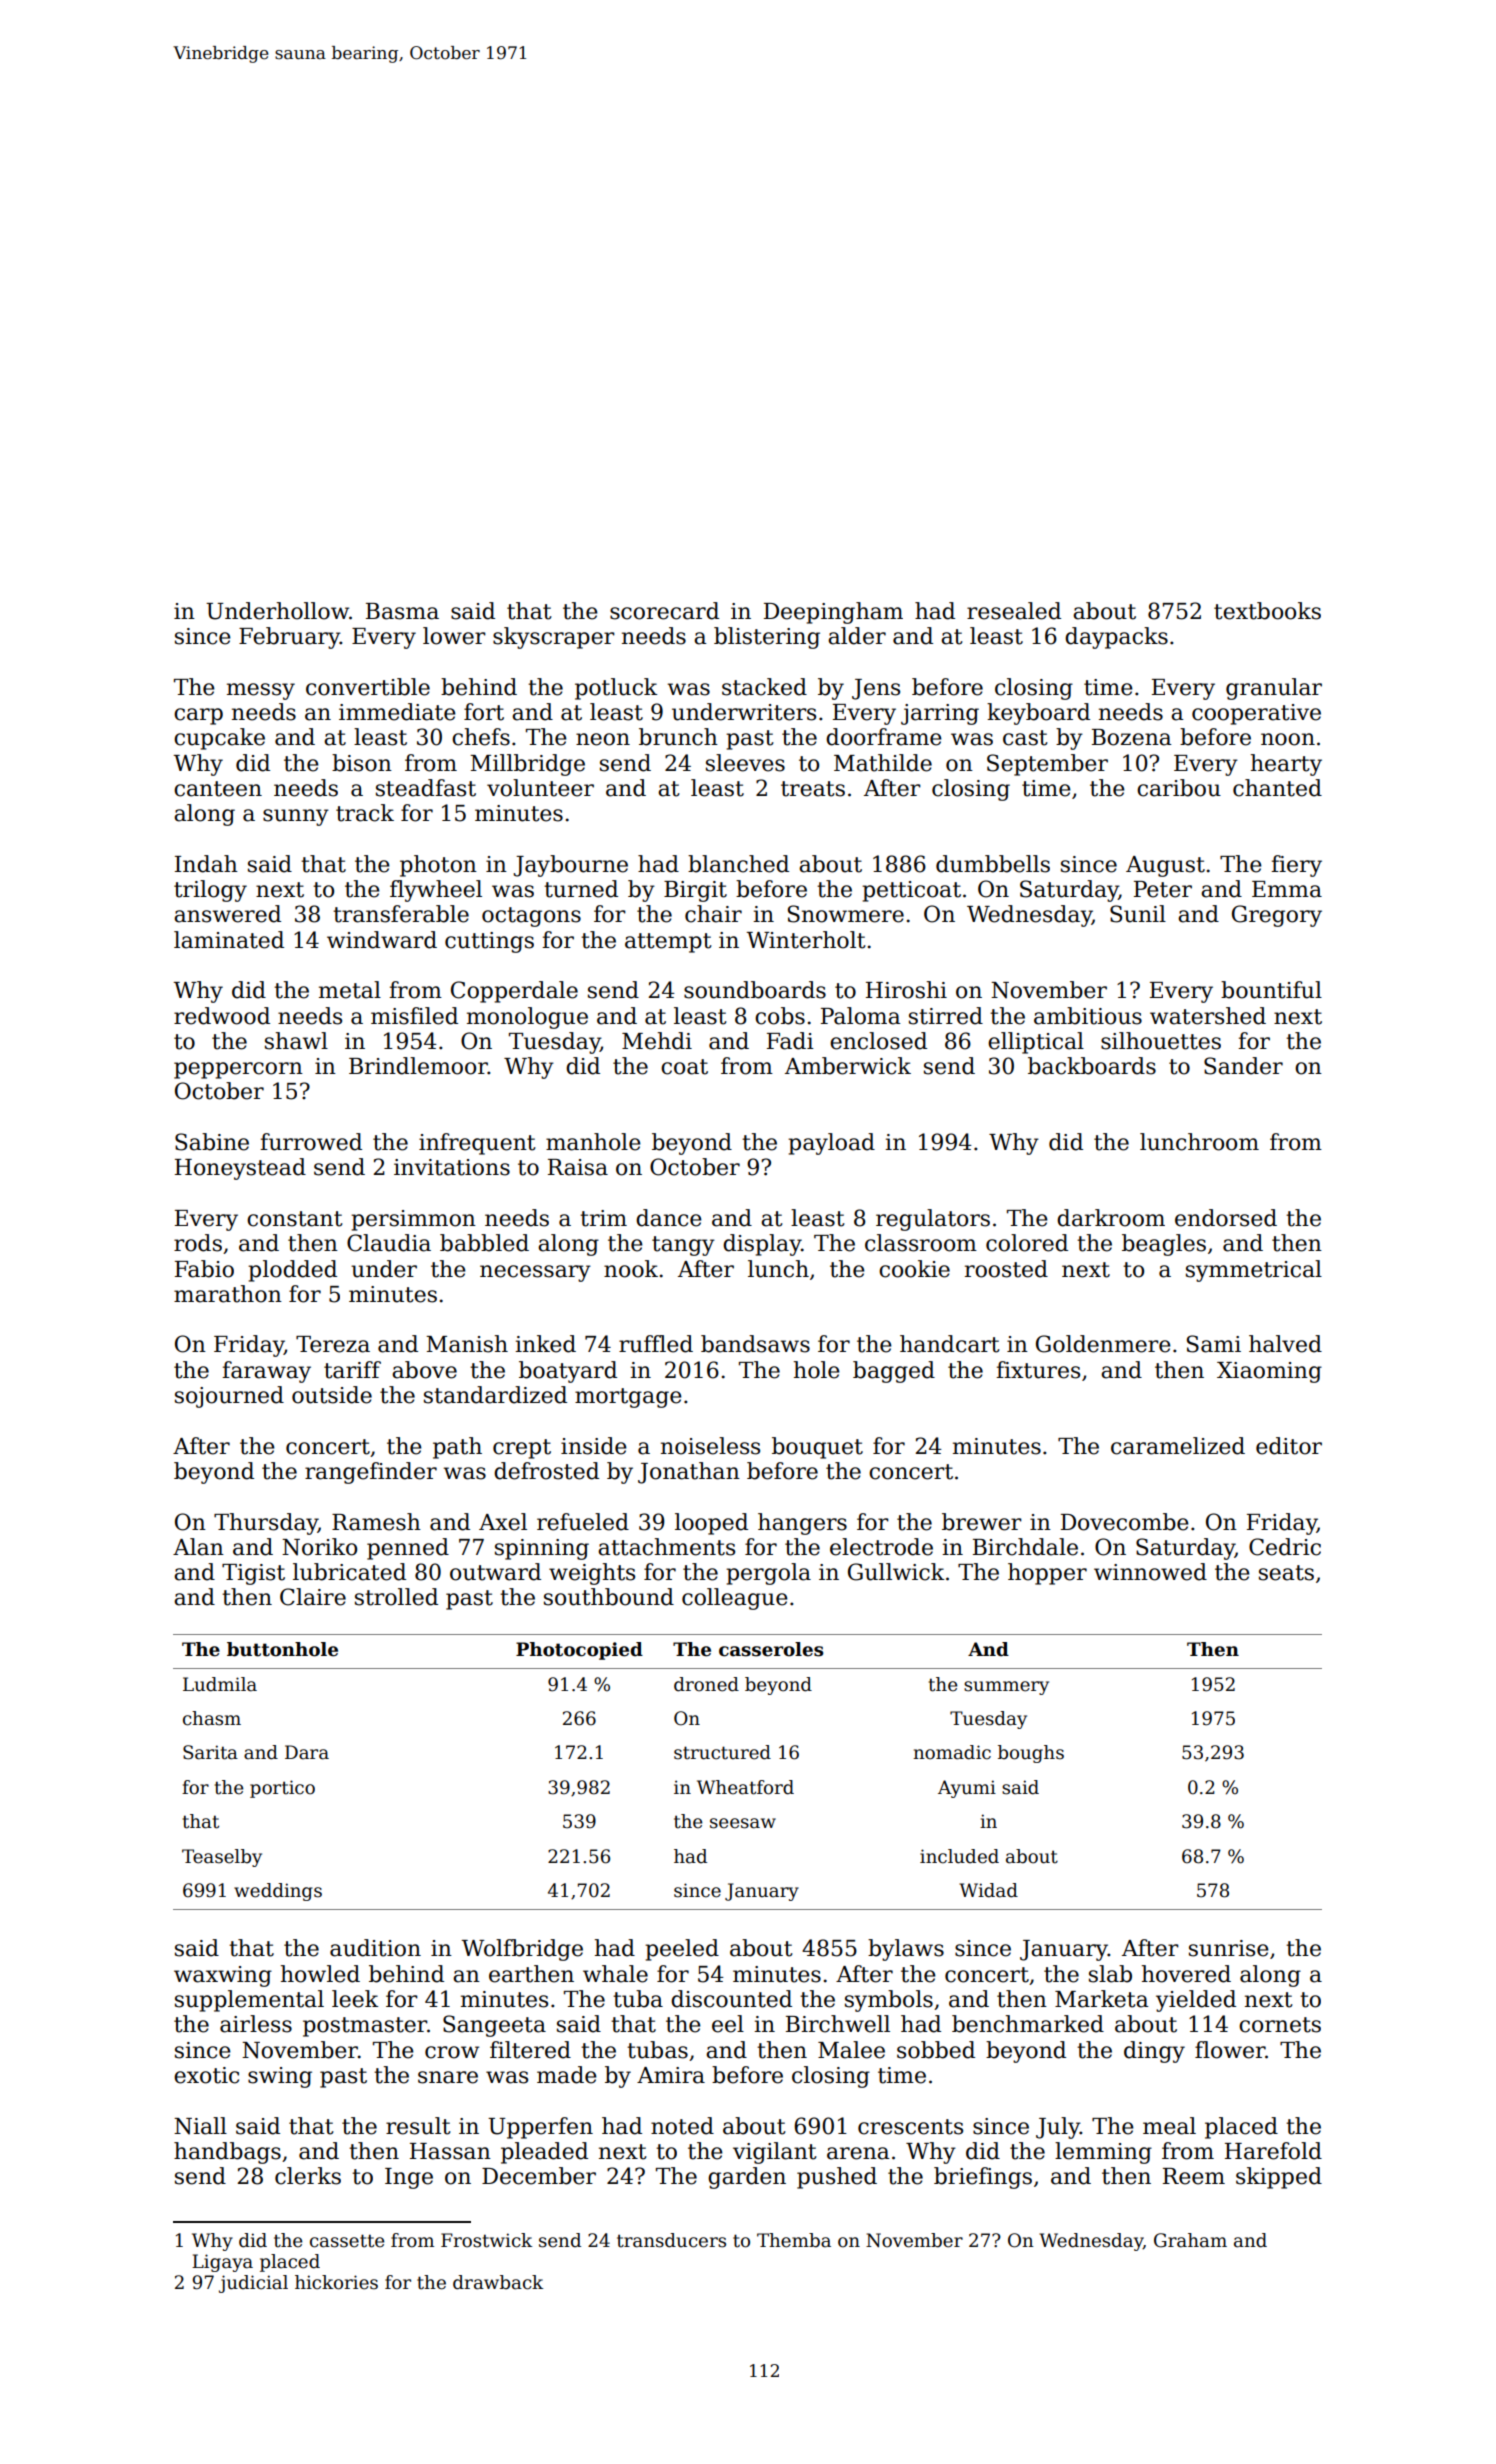 The image size is (1496, 2464). What do you see at coordinates (365, 2027) in the document?
I see `postmaster` at bounding box center [365, 2027].
